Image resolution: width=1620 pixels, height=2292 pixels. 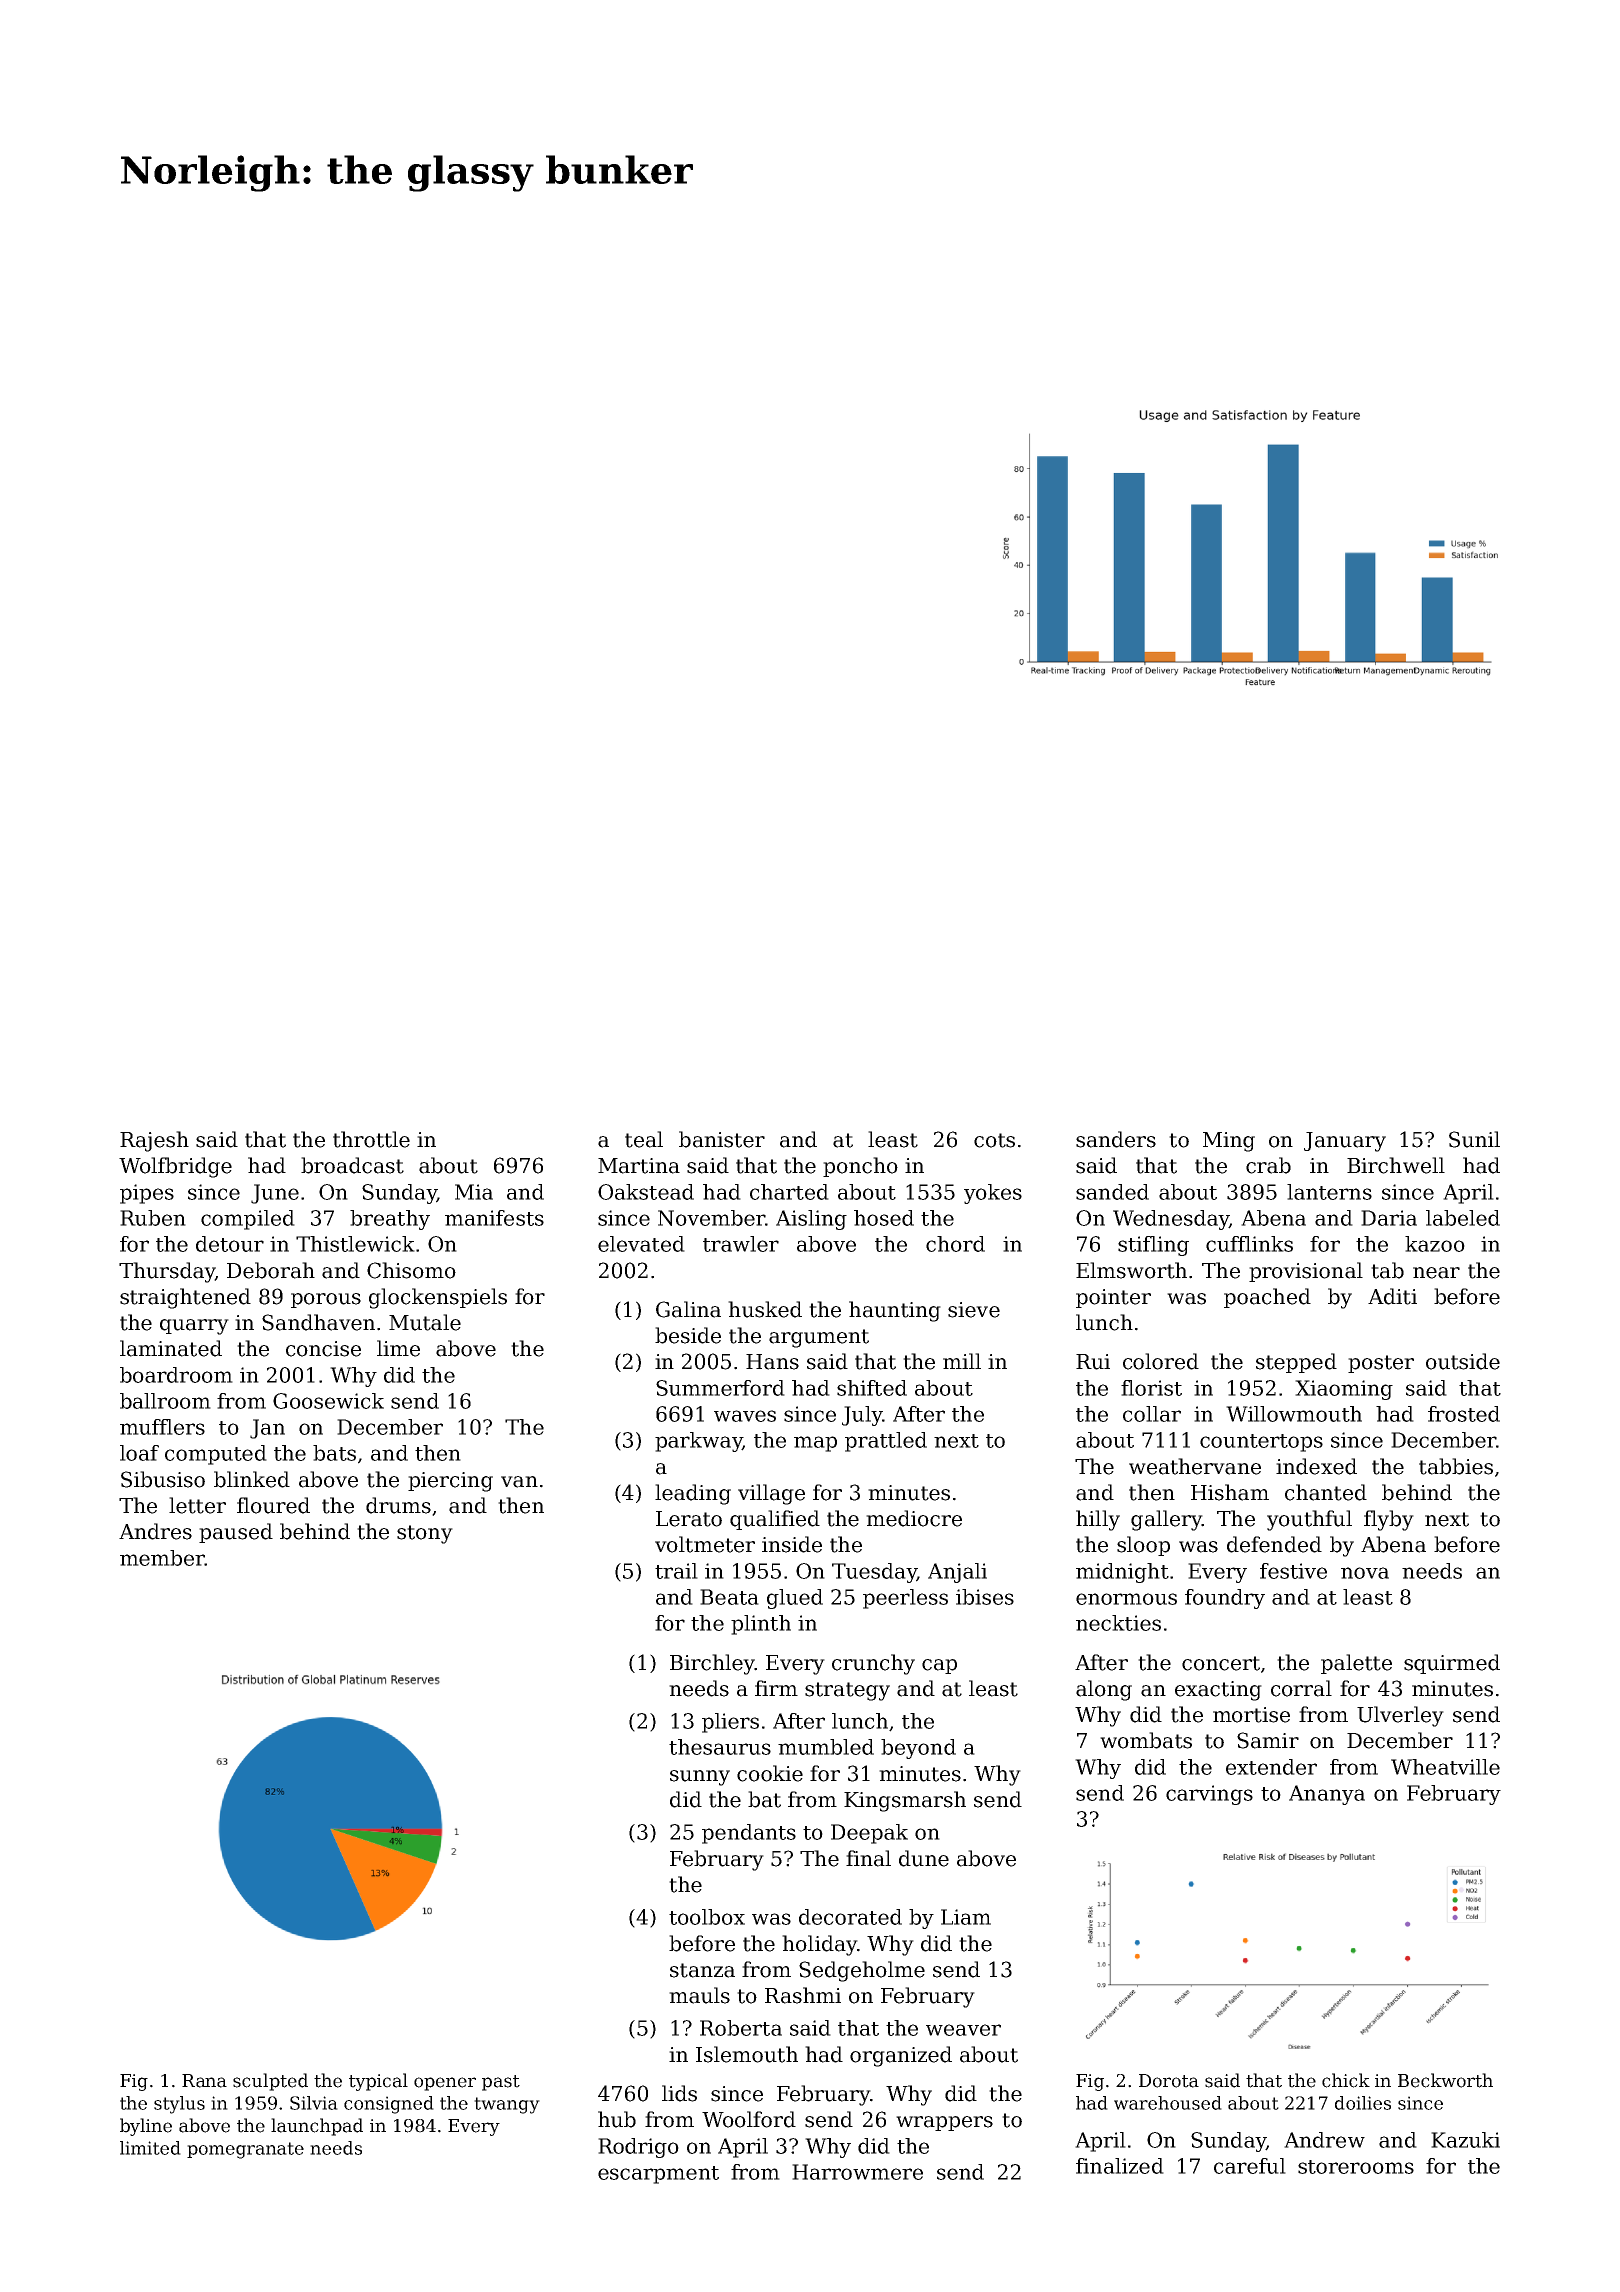 What do you see at coordinates (150, 2148) in the document?
I see `limited` at bounding box center [150, 2148].
